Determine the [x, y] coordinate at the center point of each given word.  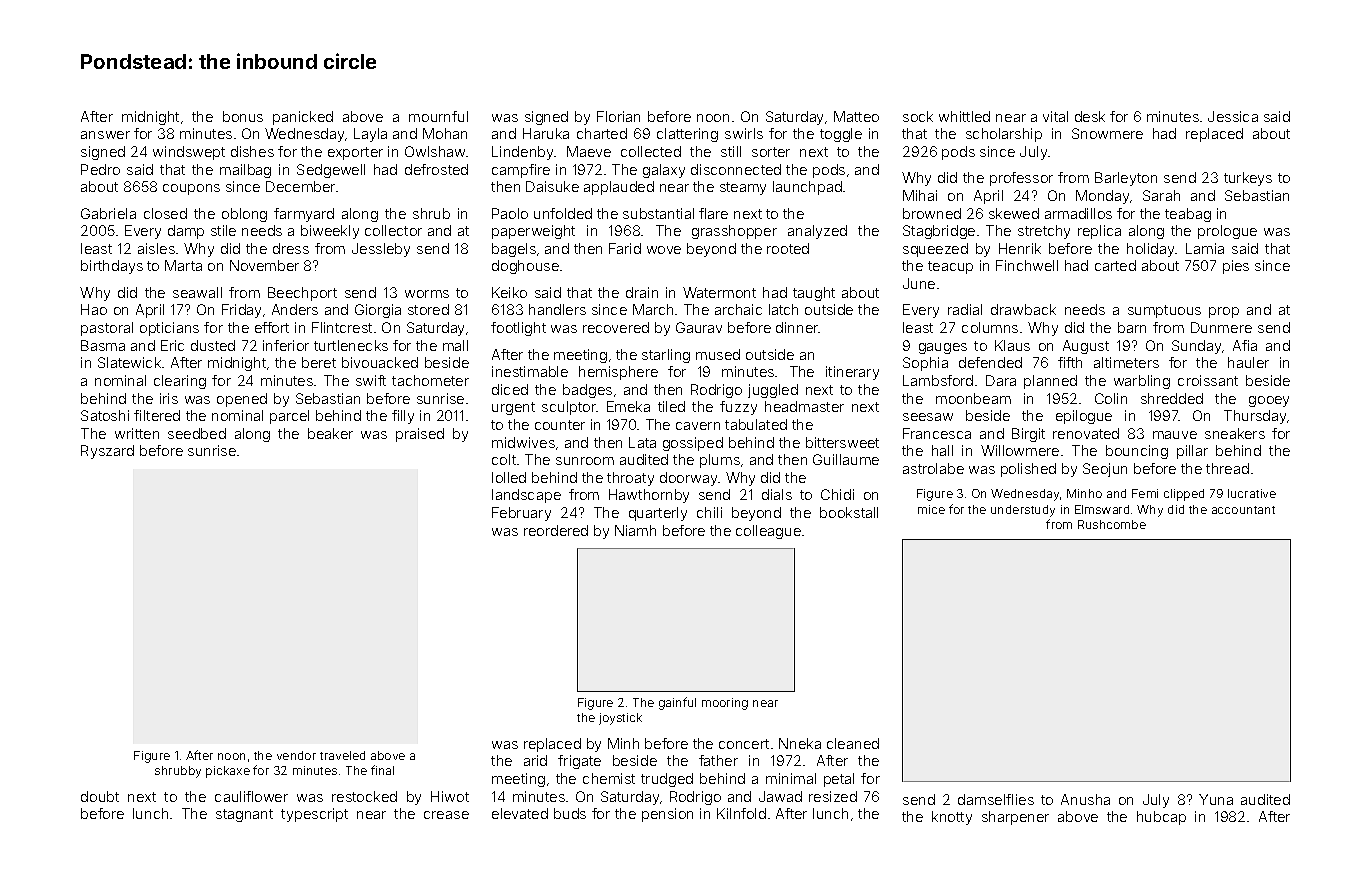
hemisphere [618, 373]
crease [446, 815]
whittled [964, 116]
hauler [1248, 362]
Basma [103, 345]
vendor [296, 755]
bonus [243, 116]
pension [667, 815]
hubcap [1161, 818]
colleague [768, 532]
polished [1028, 470]
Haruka [546, 133]
